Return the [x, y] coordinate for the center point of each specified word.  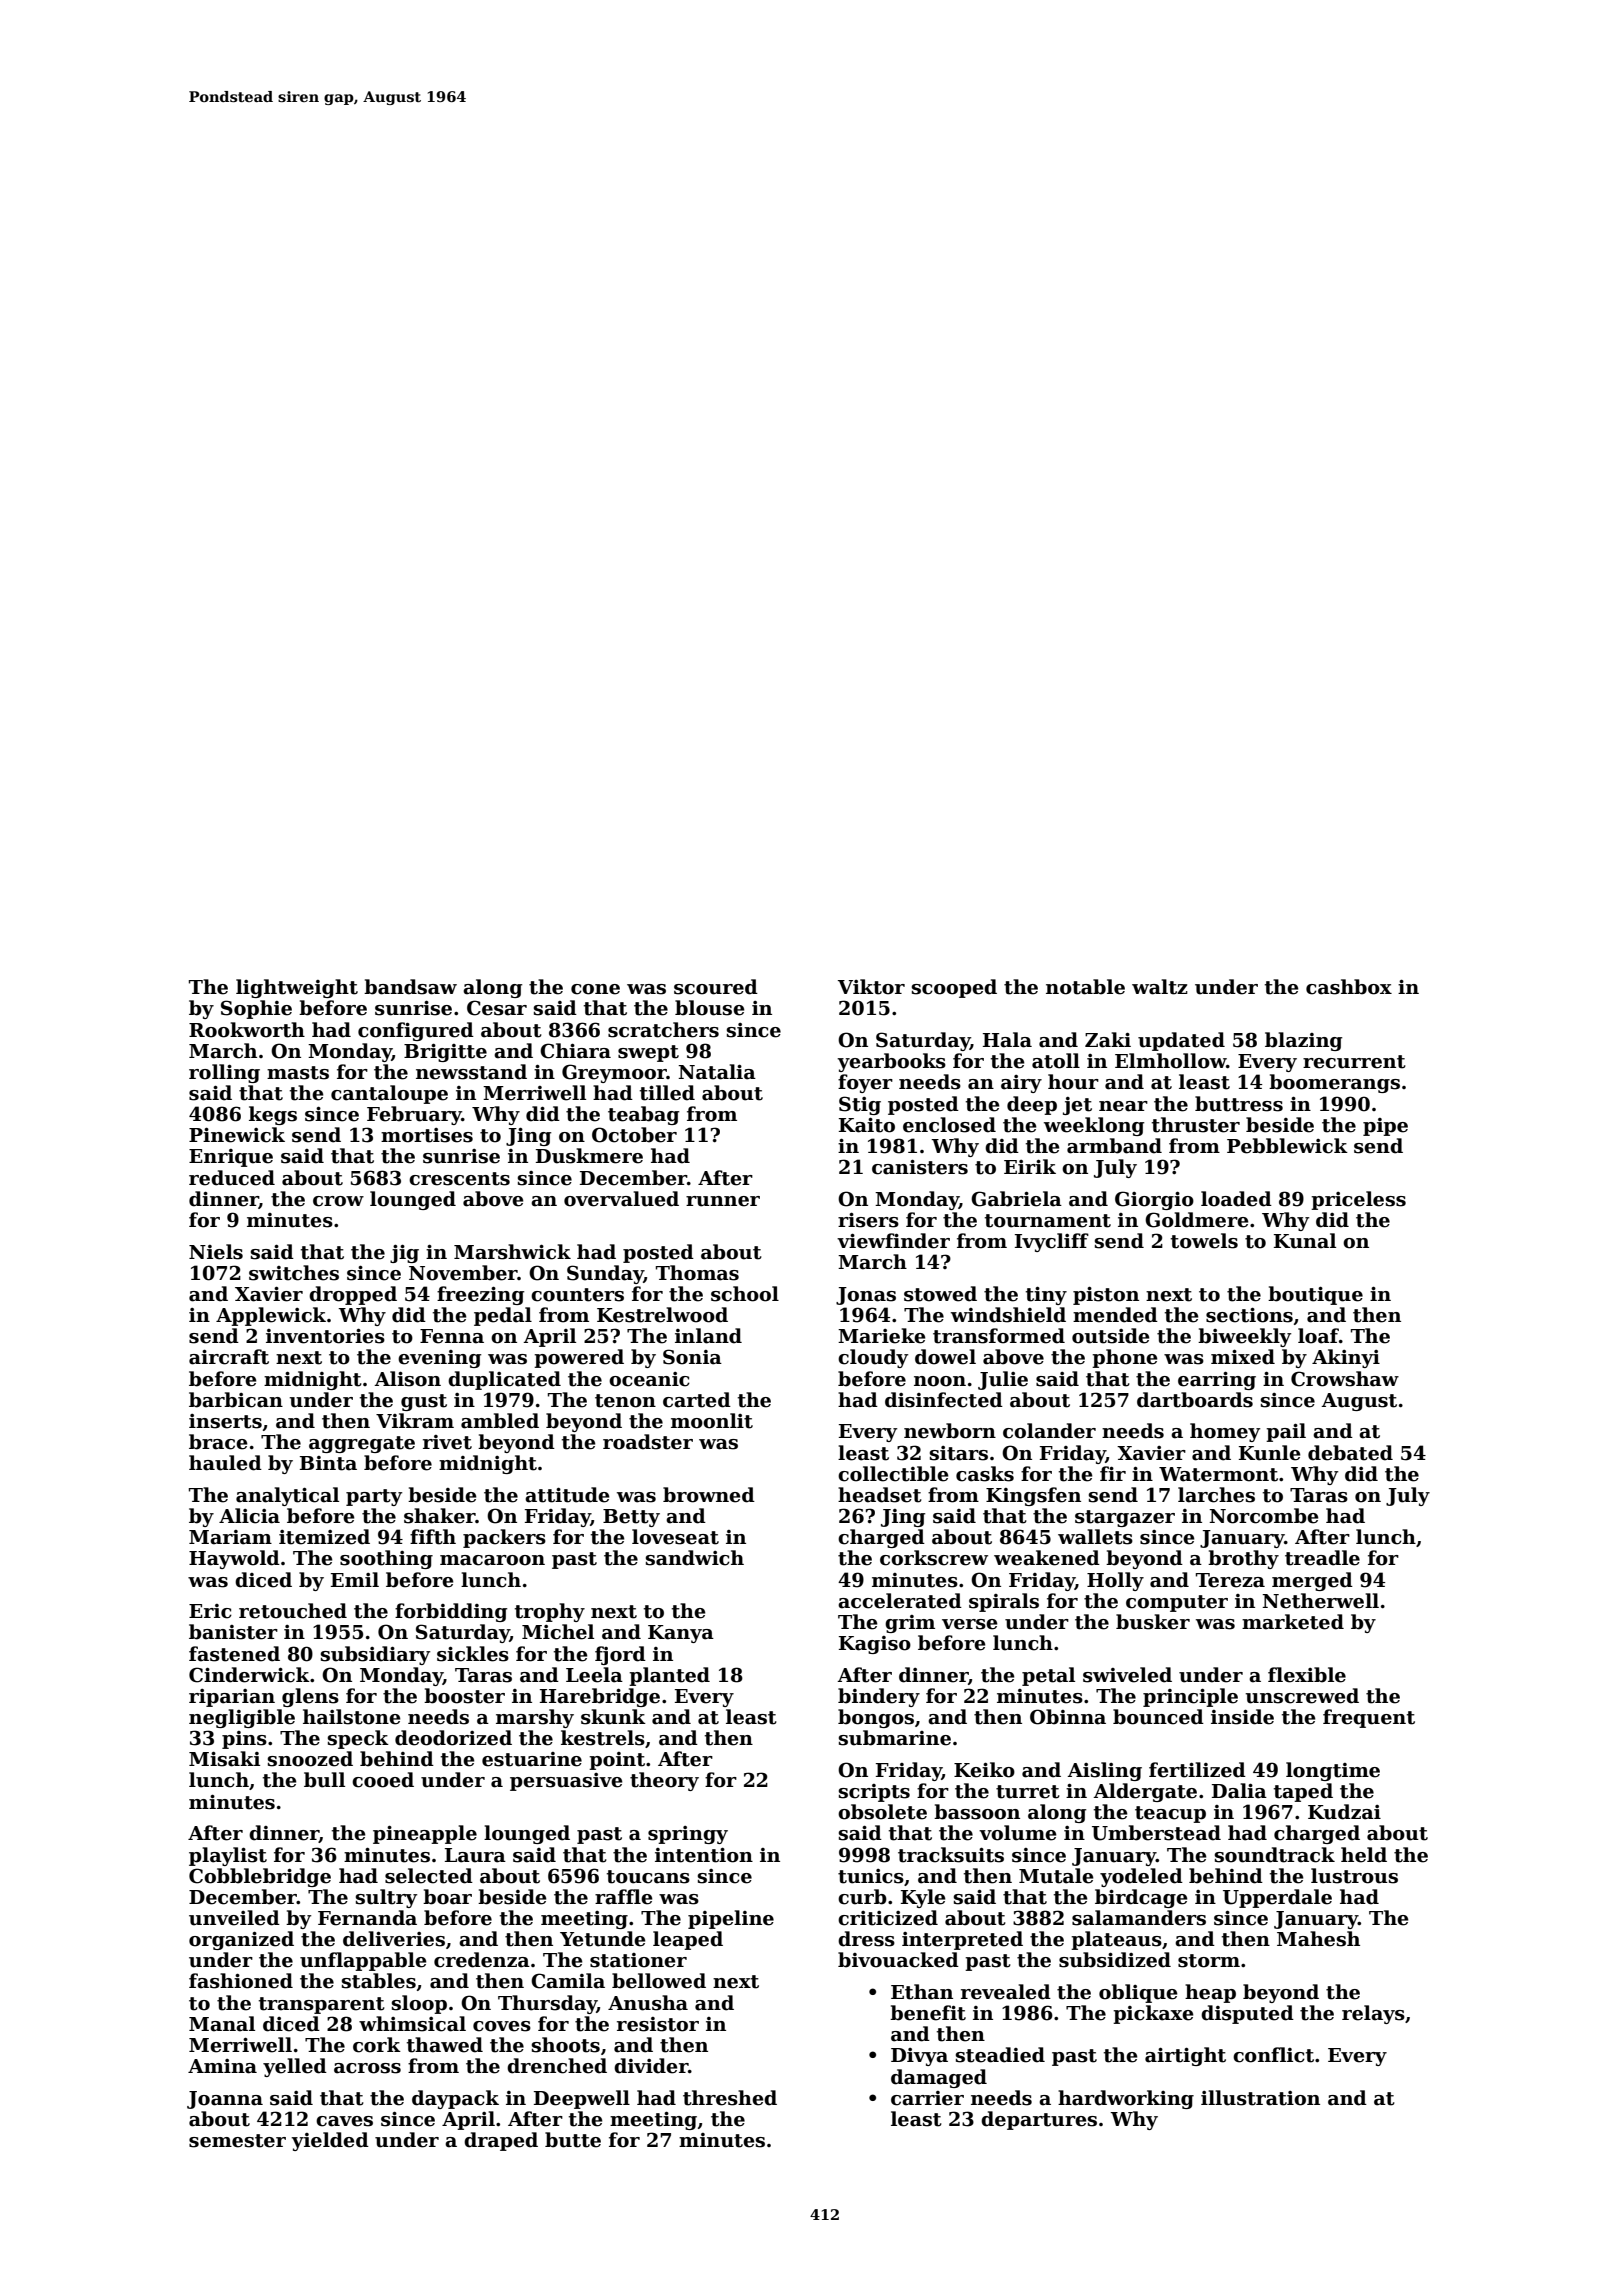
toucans [648, 1877]
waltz [1160, 987]
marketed [1293, 1622]
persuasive [566, 1782]
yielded [330, 2141]
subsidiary [375, 1655]
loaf [1318, 1336]
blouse [710, 1008]
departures [1039, 2120]
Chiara [575, 1051]
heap [1210, 1993]
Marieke [882, 1336]
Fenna [452, 1336]
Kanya [681, 1634]
